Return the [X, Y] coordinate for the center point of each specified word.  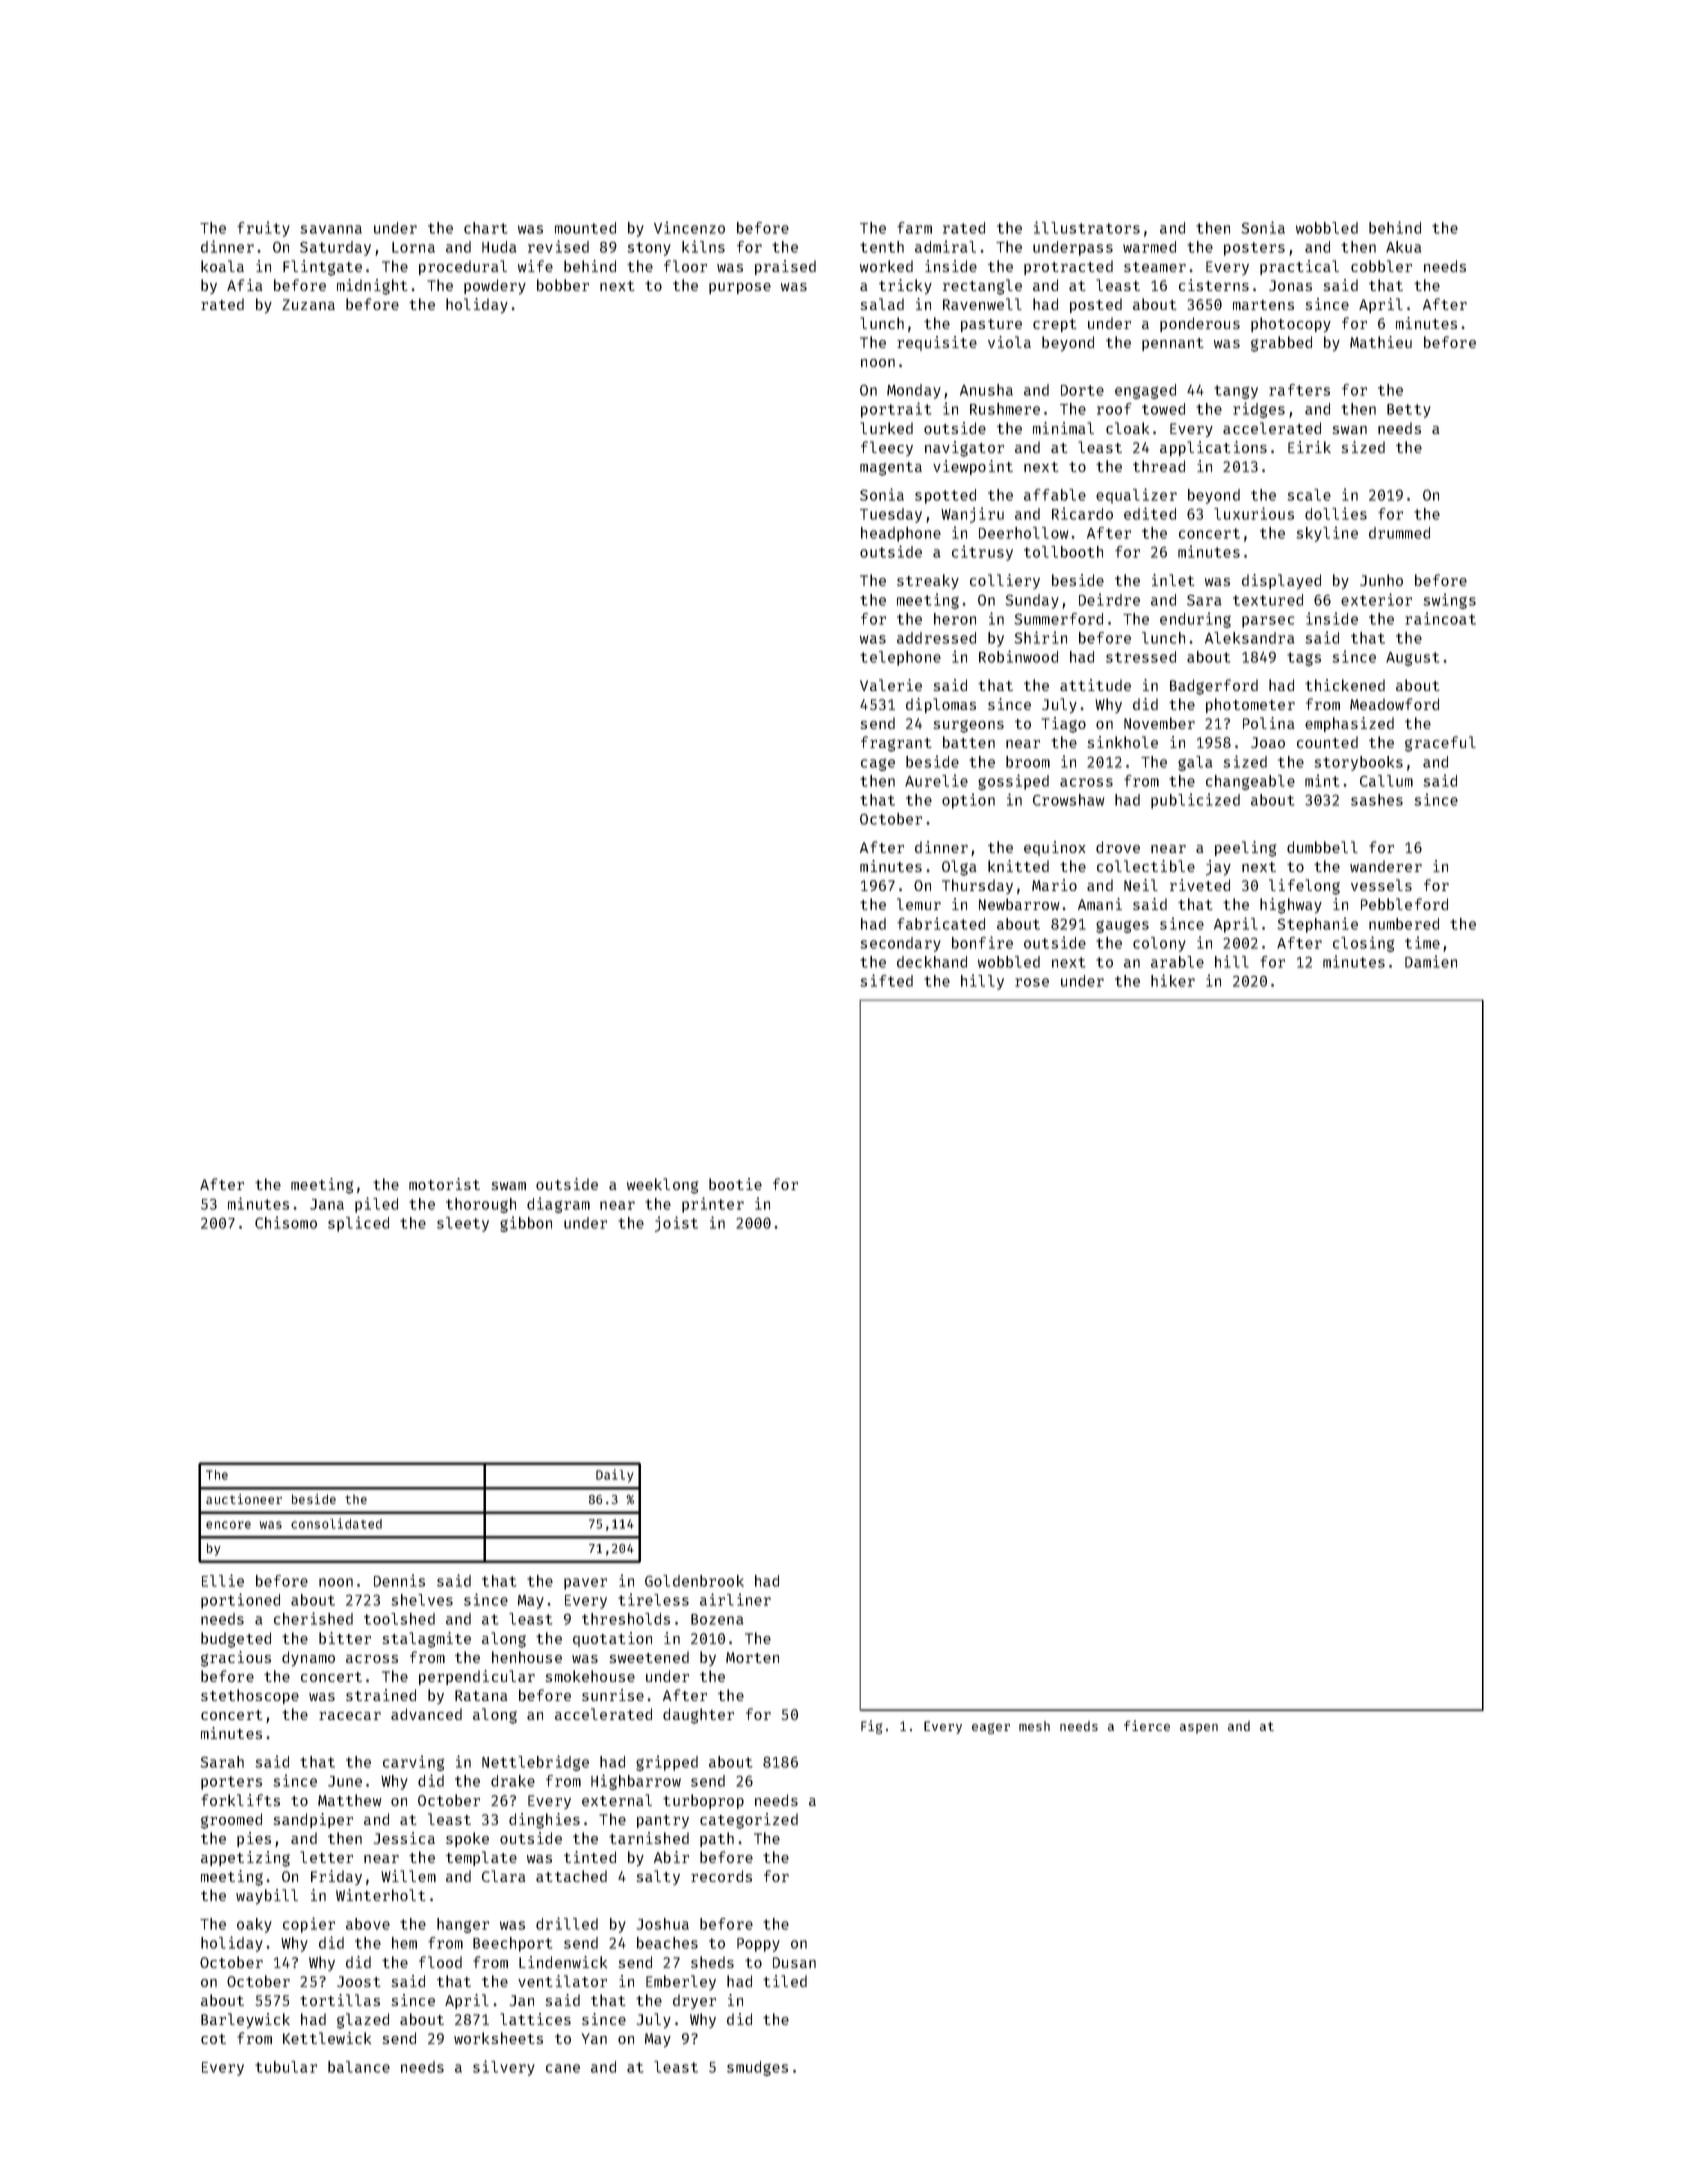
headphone [901, 534]
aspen [1199, 1729]
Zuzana [308, 304]
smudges [757, 2068]
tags [1304, 659]
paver [585, 1584]
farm [914, 228]
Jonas [1290, 285]
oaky [254, 1925]
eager [991, 1728]
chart [486, 228]
